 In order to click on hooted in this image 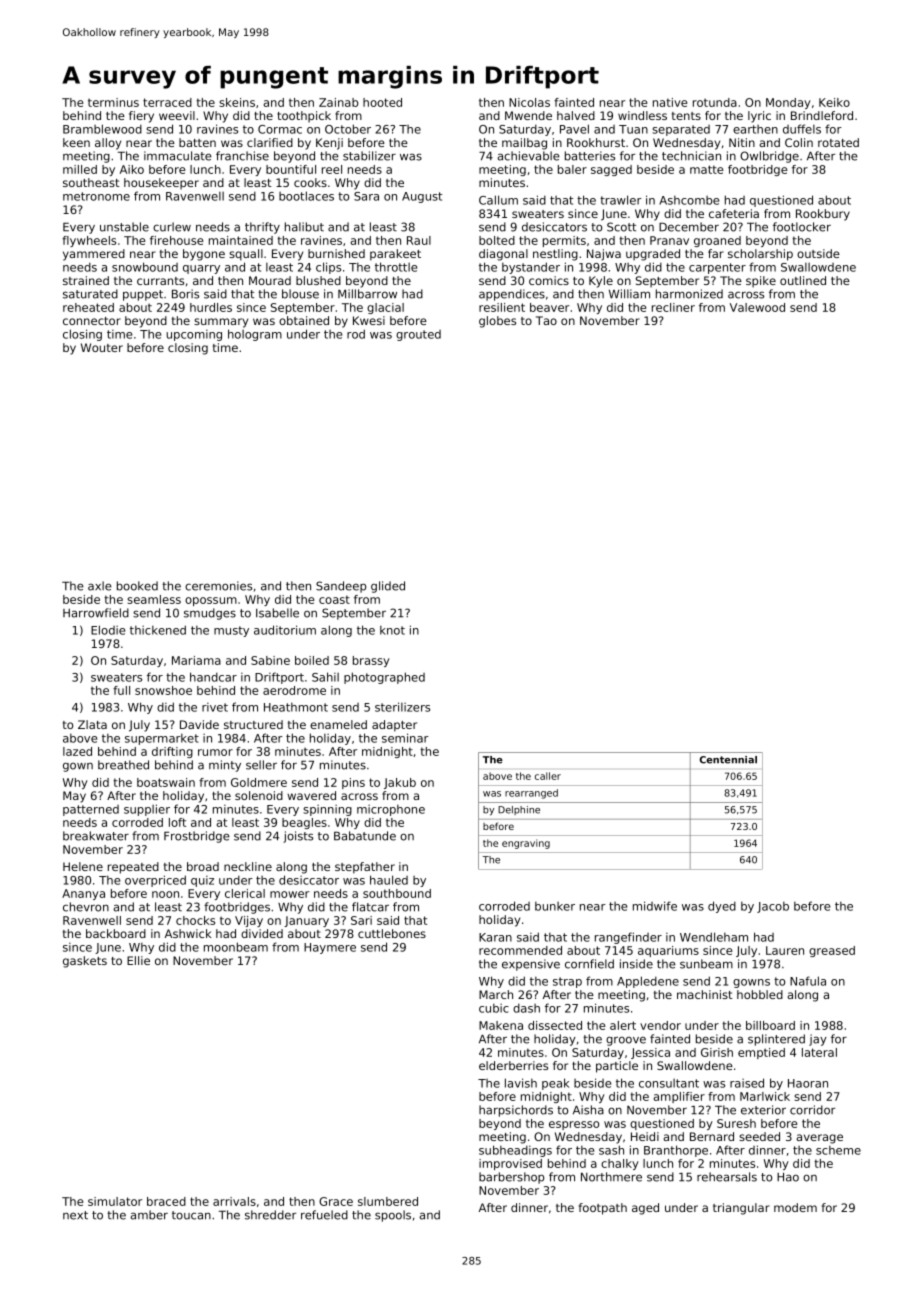, I will do `click(382, 102)`.
